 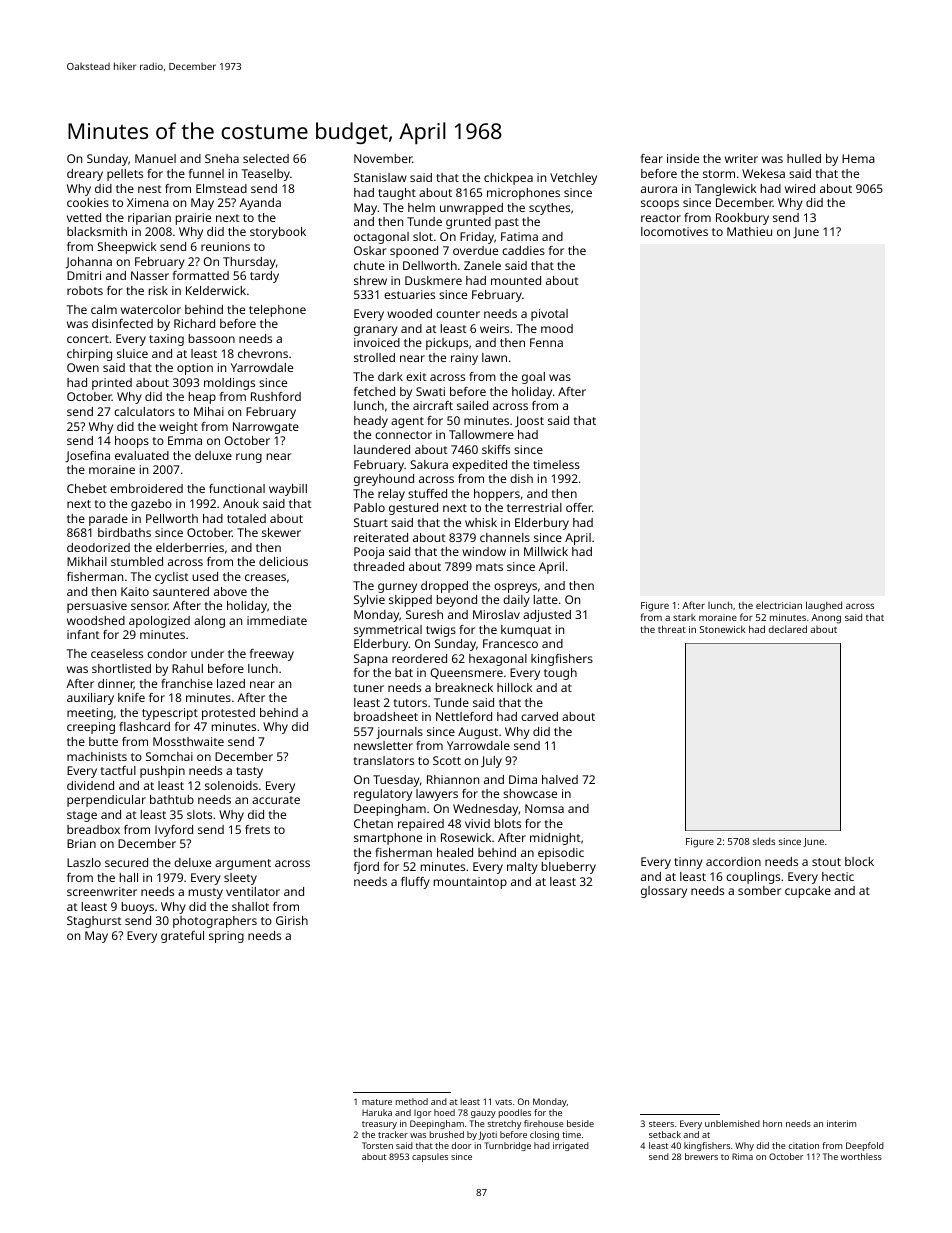 What do you see at coordinates (377, 1145) in the screenshot?
I see `Torsten` at bounding box center [377, 1145].
